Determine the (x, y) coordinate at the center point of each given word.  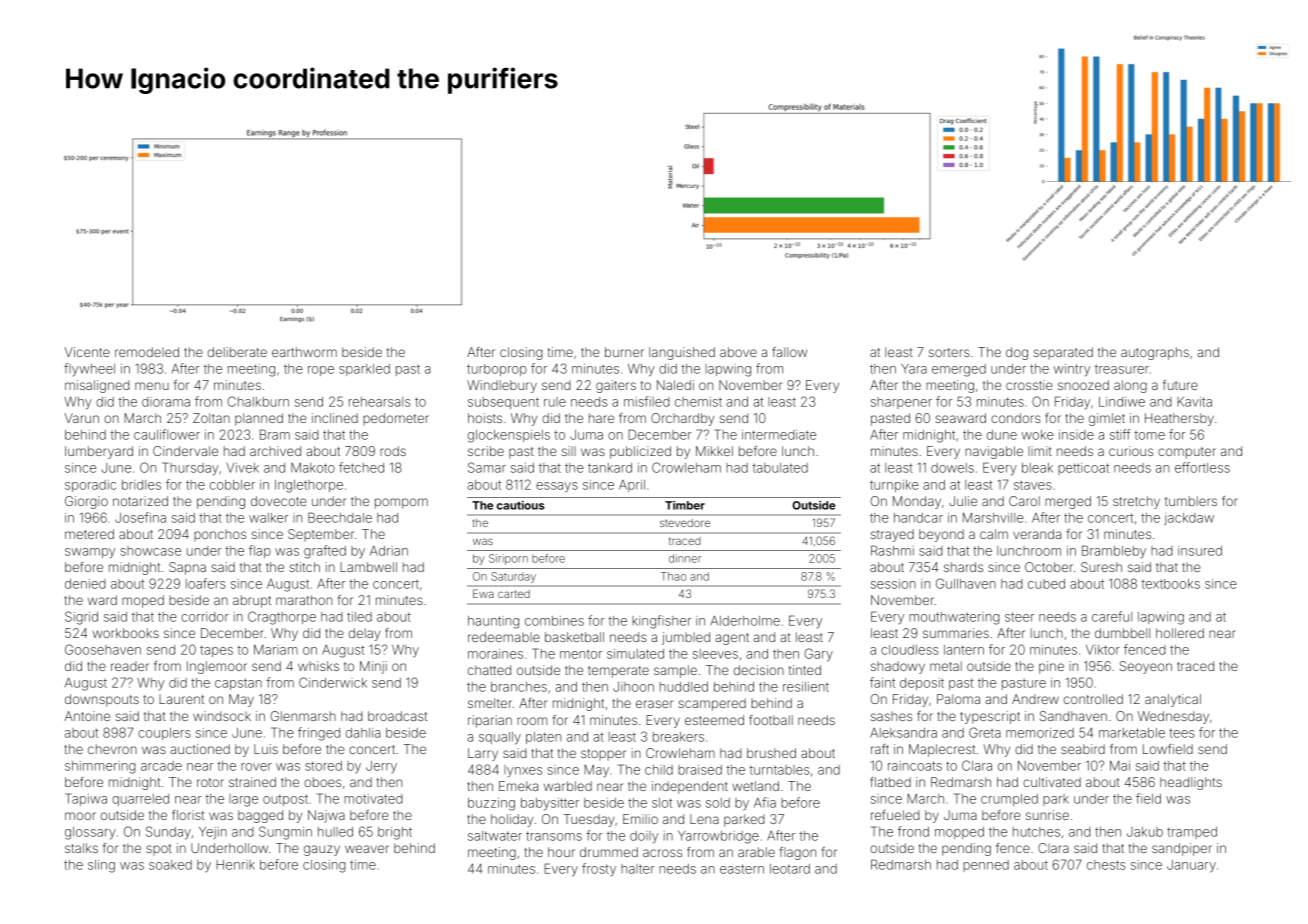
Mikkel (714, 451)
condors (1016, 418)
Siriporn (508, 559)
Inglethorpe (309, 486)
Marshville (993, 518)
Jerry (381, 767)
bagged (260, 816)
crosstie (1029, 385)
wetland (755, 786)
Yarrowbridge (718, 837)
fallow (789, 352)
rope (321, 371)
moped (143, 601)
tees (1182, 733)
